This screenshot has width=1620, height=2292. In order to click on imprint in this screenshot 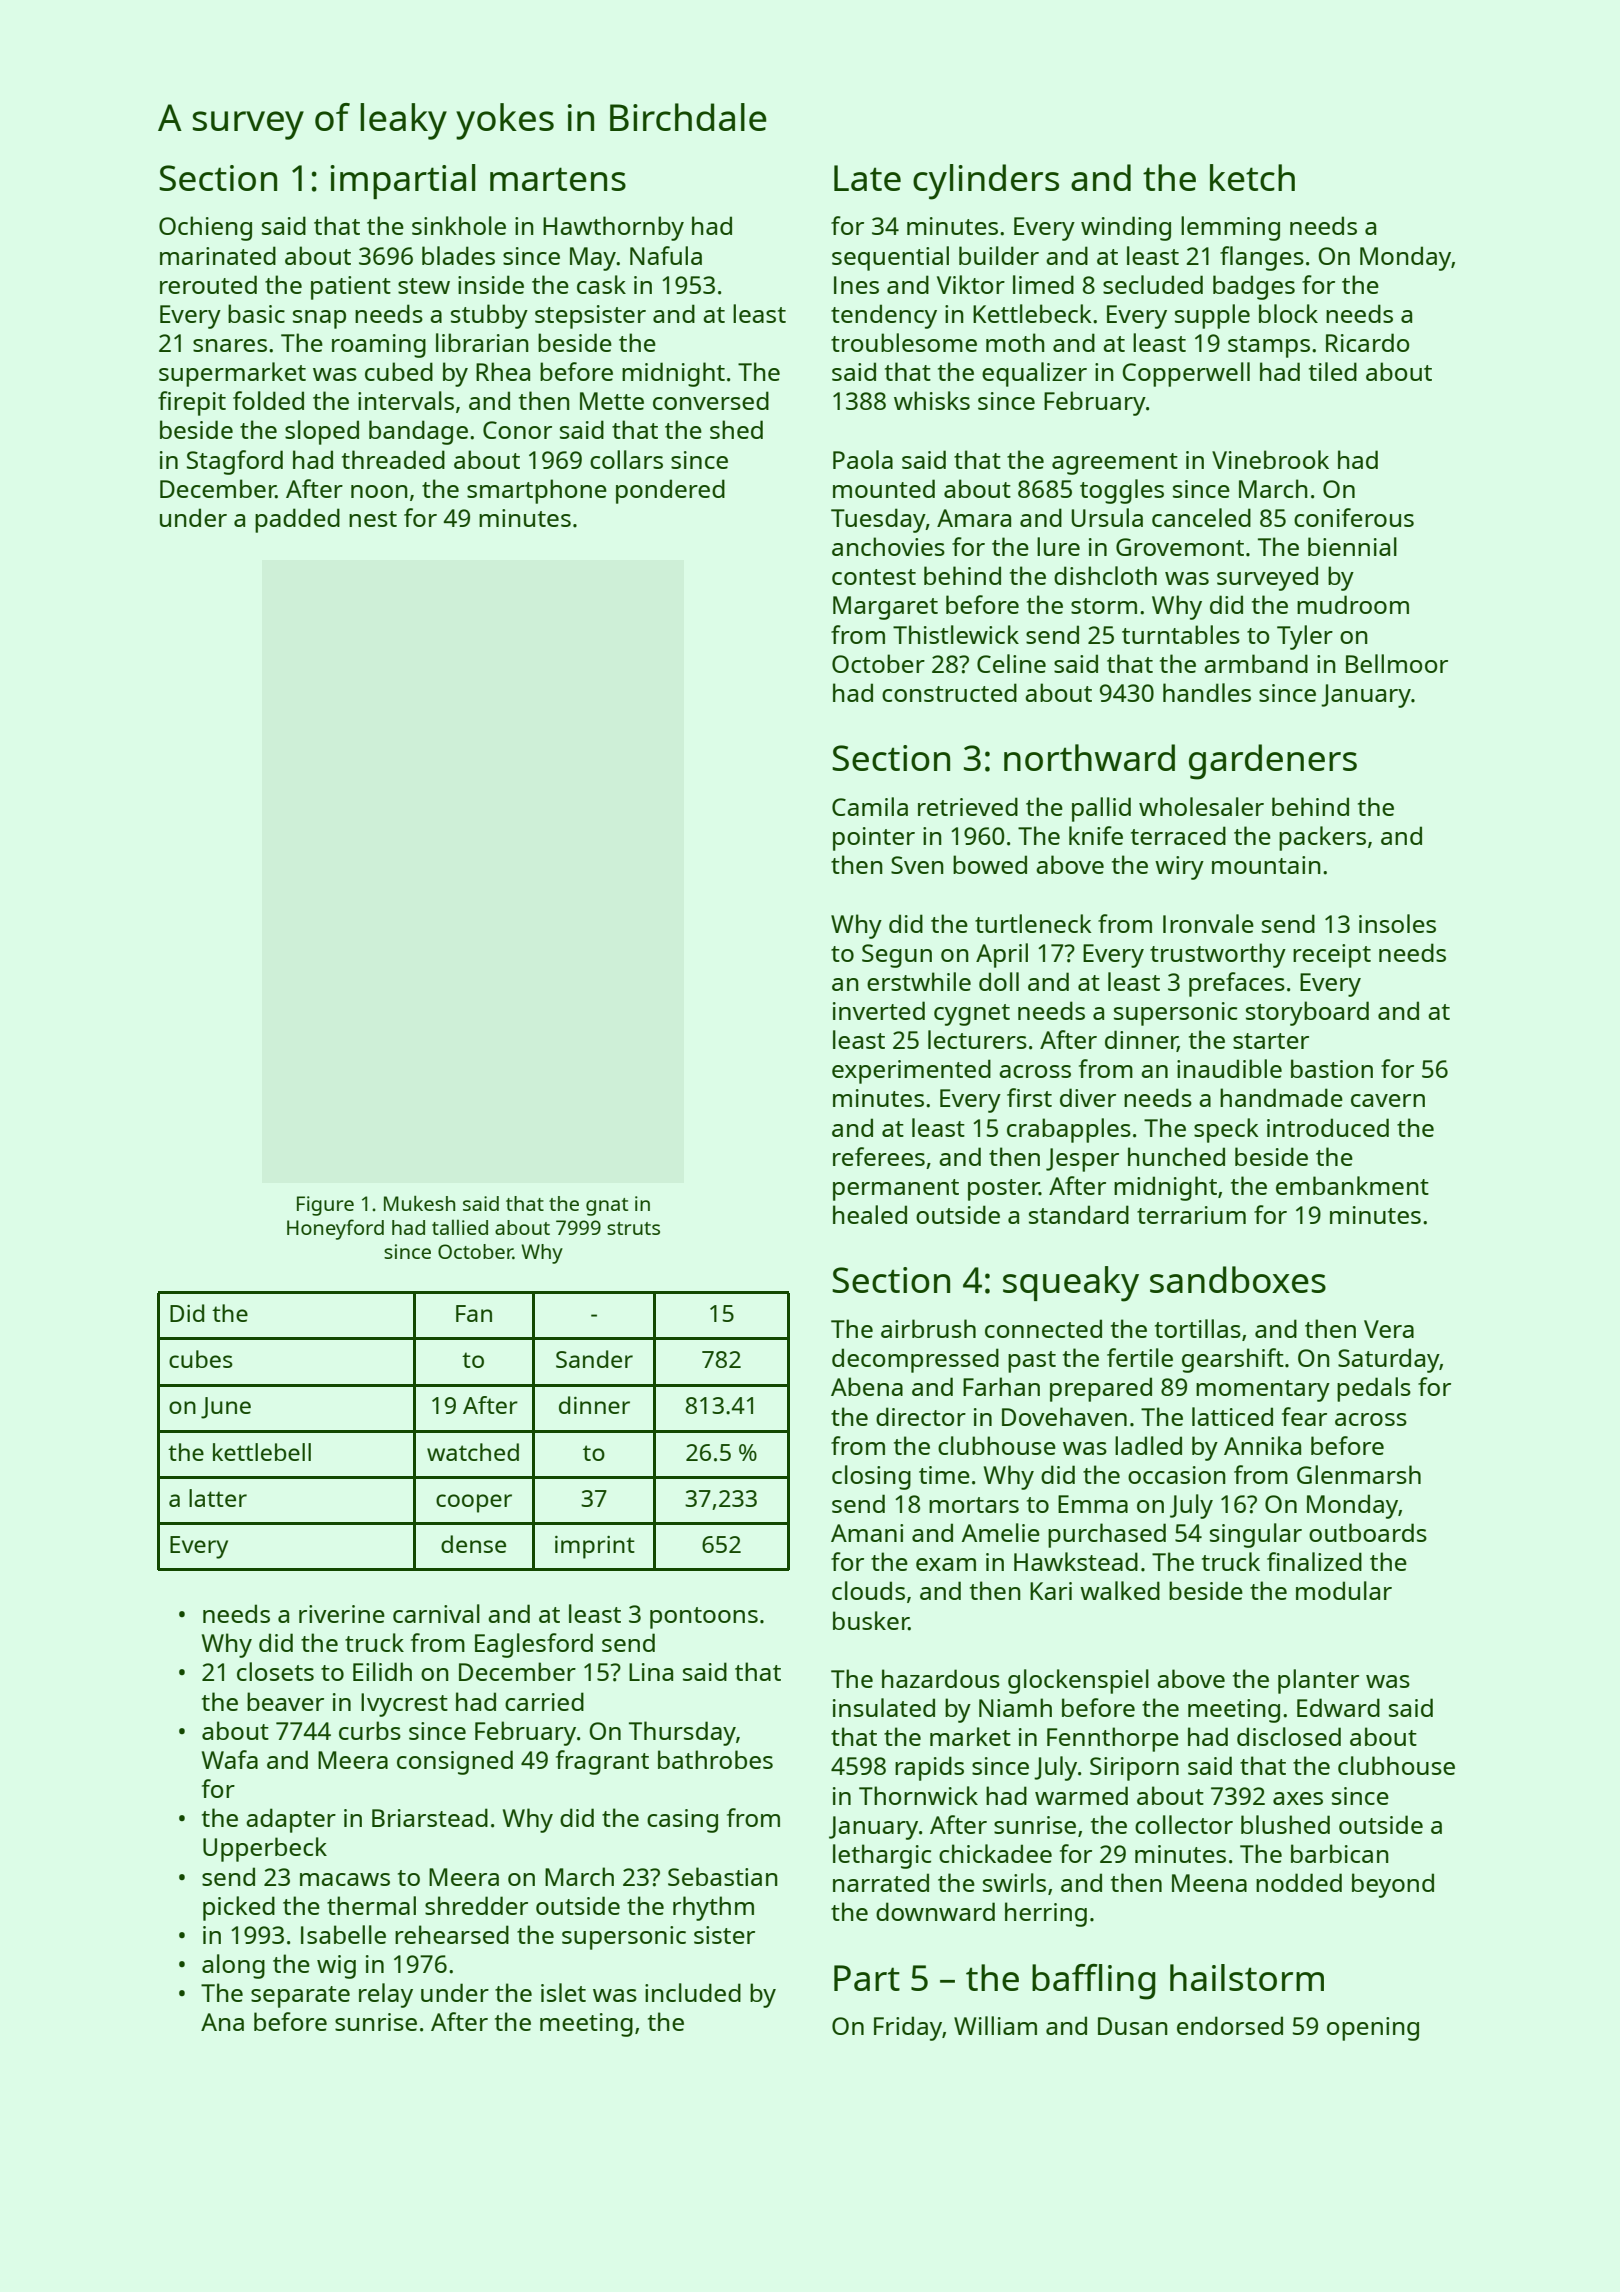, I will do `click(595, 1547)`.
